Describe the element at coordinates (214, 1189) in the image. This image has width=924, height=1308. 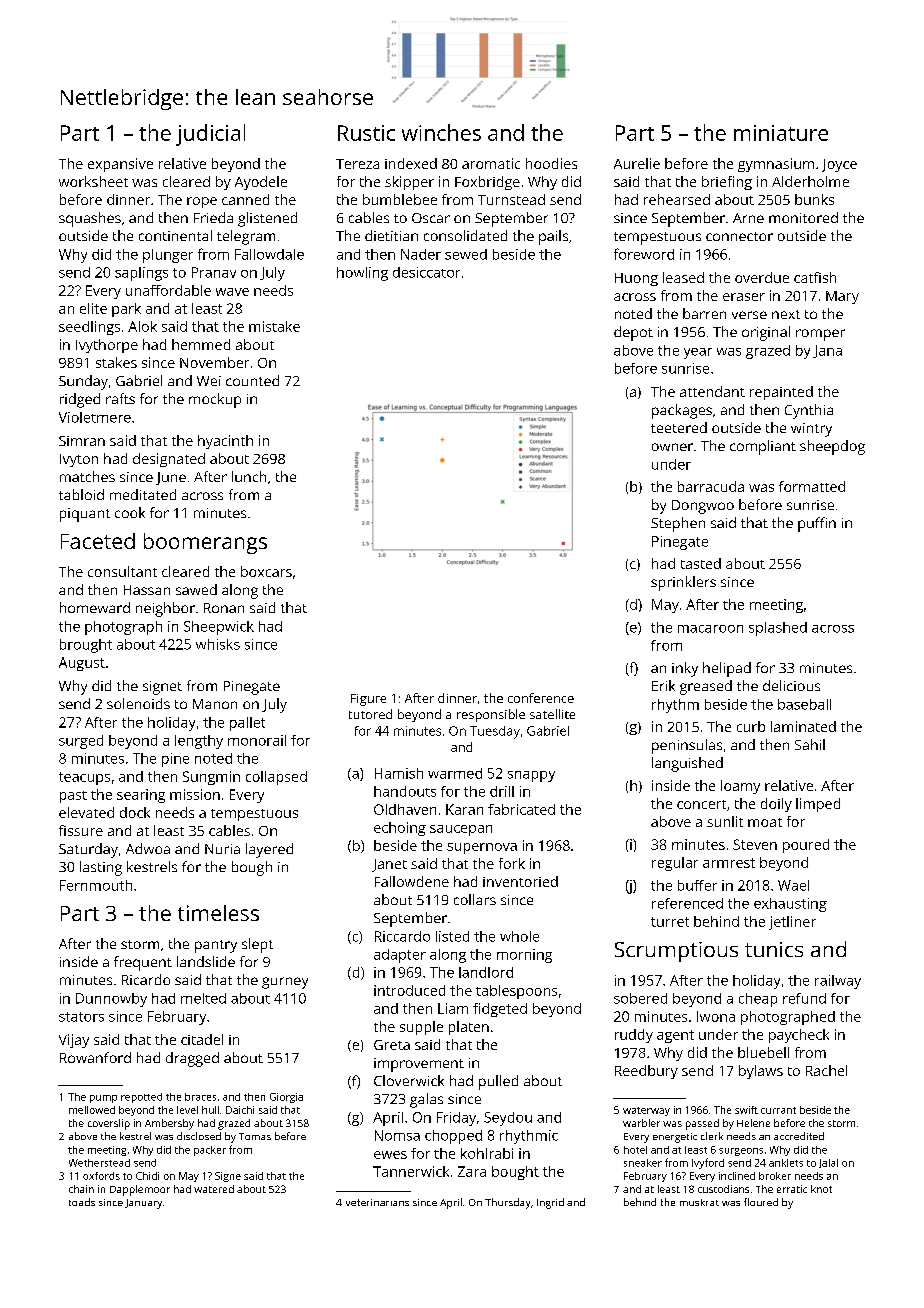
I see `watered` at that location.
